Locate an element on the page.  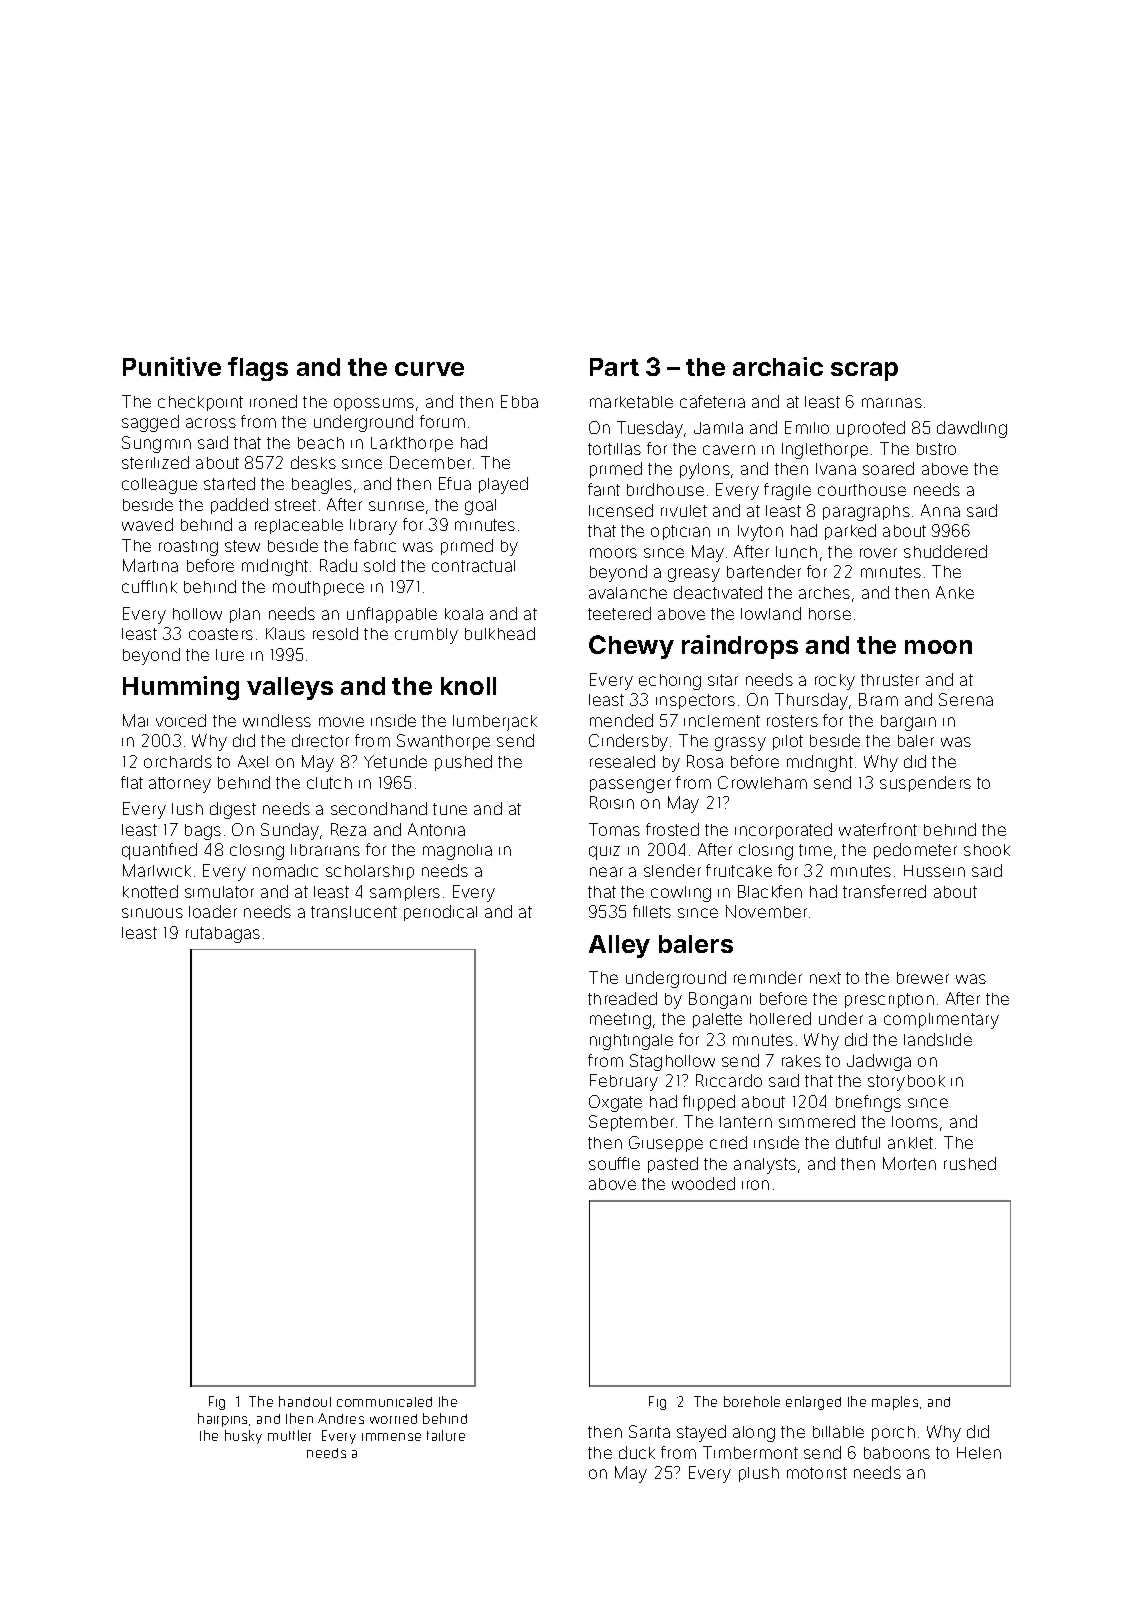
near is located at coordinates (606, 872).
